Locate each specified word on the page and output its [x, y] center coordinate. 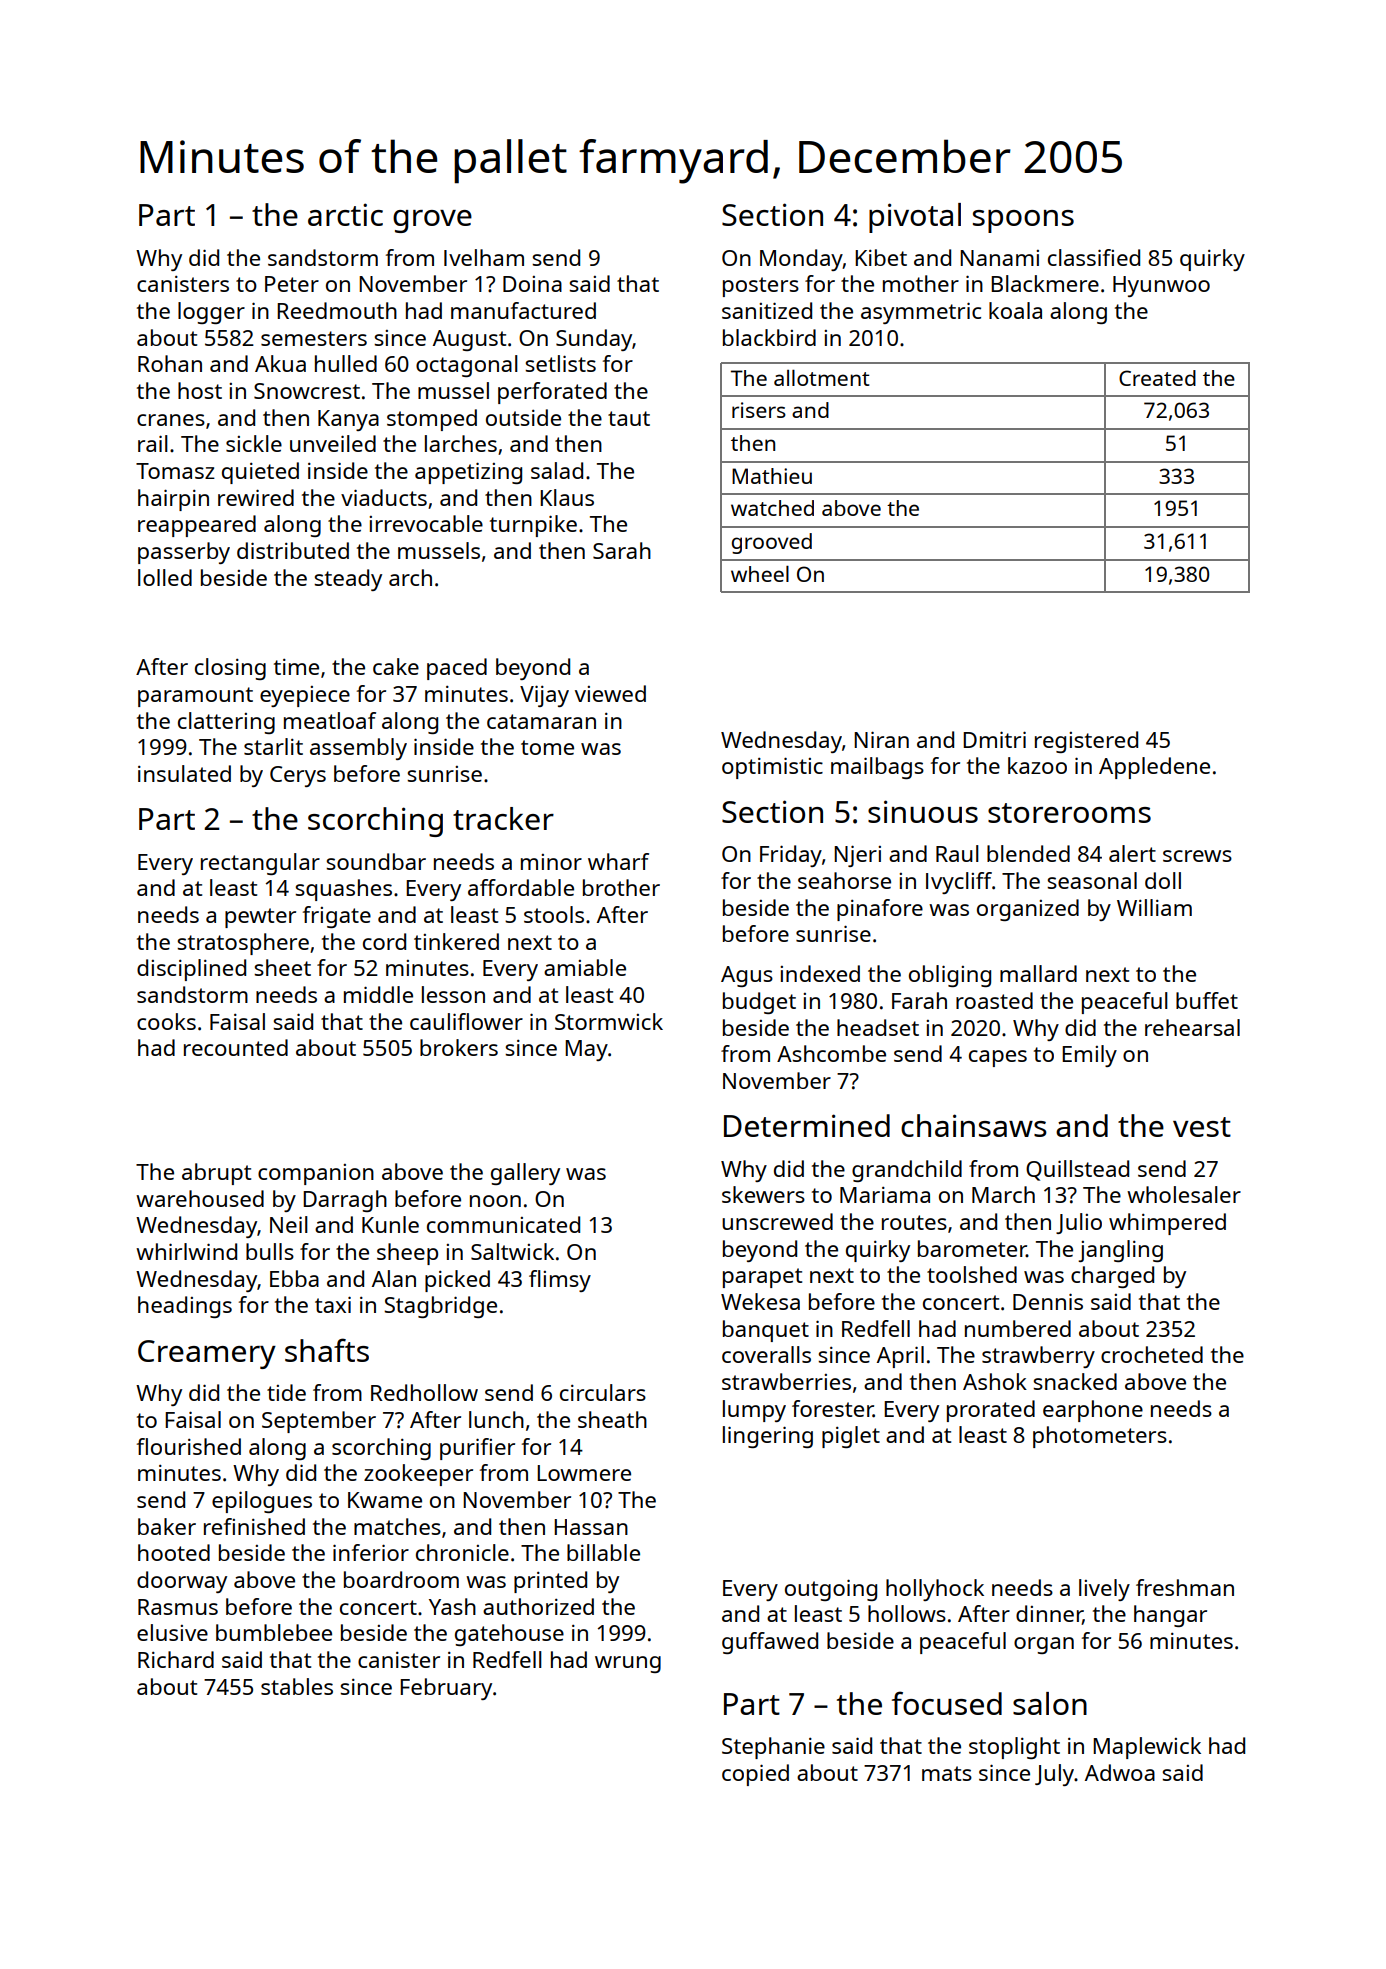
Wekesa [760, 1301]
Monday [801, 260]
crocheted [1152, 1354]
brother [621, 887]
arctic [345, 214]
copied [755, 1775]
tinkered [456, 941]
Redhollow [424, 1392]
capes [998, 1058]
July [1054, 1775]
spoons [1023, 221]
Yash [452, 1606]
